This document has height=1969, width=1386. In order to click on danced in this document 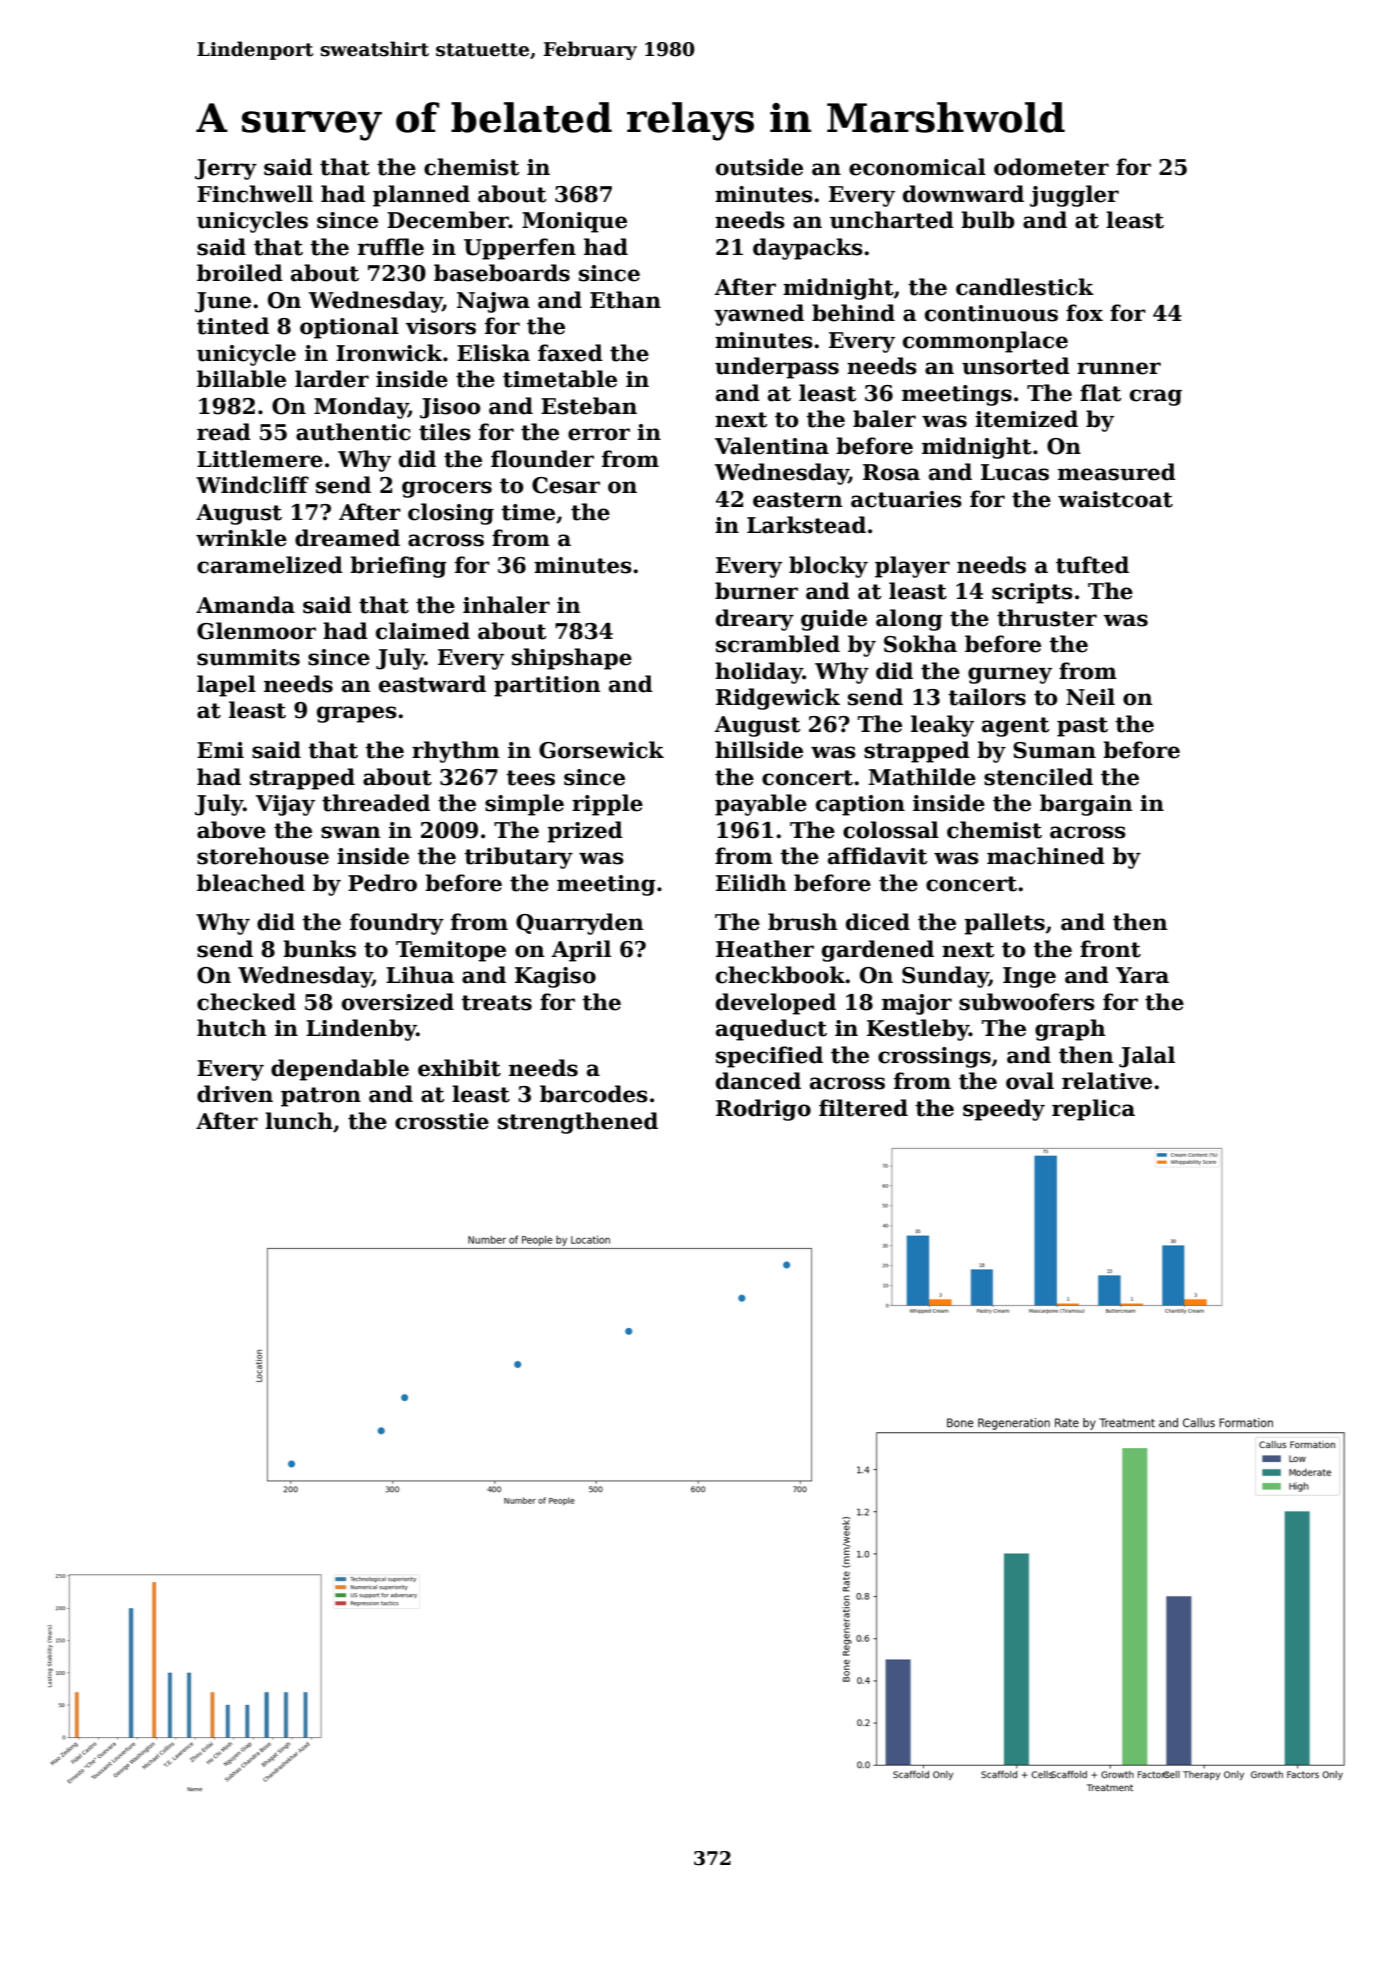, I will do `click(758, 1081)`.
